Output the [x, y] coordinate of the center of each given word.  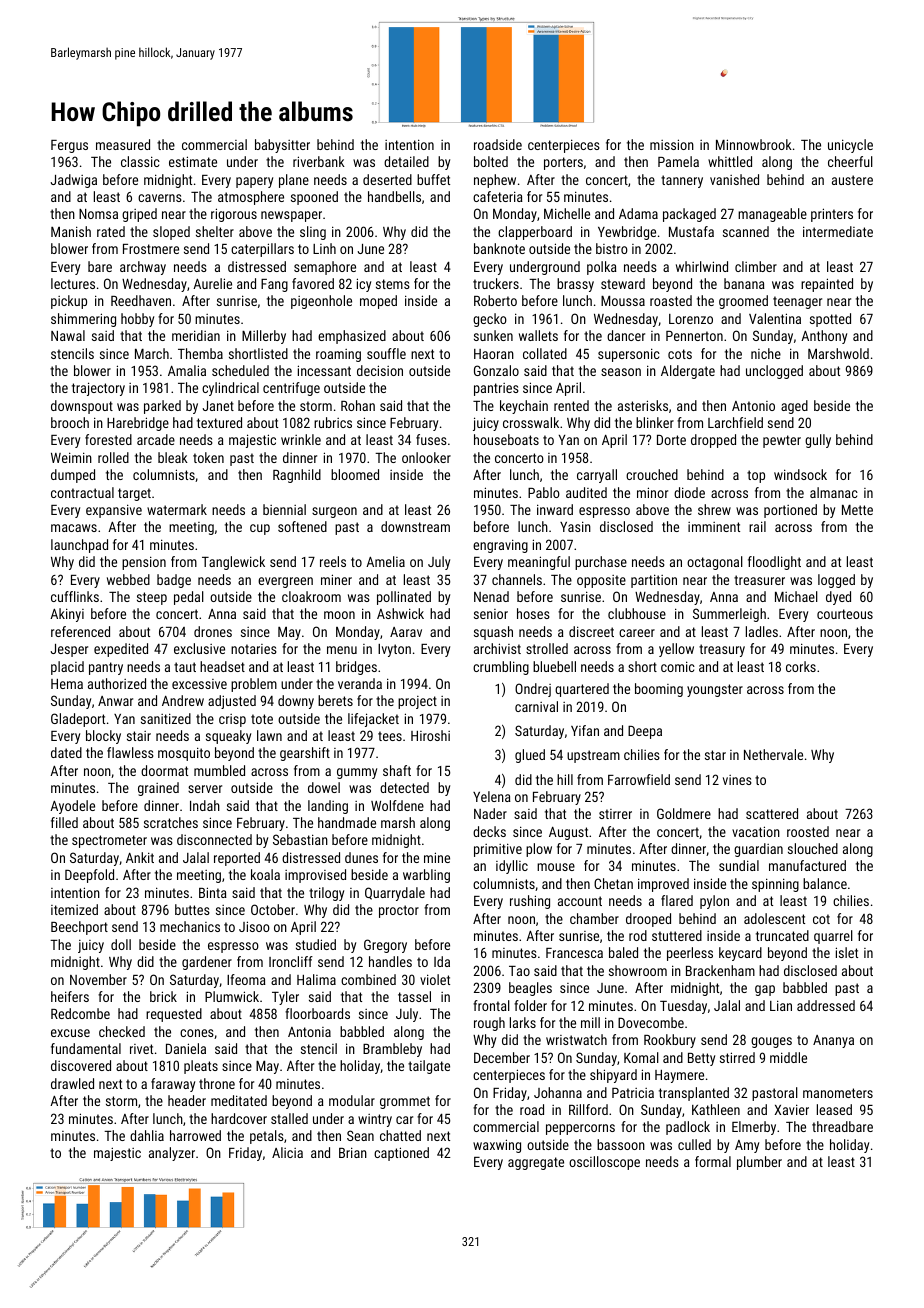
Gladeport [78, 720]
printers [832, 215]
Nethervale [773, 754]
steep [152, 598]
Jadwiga [73, 181]
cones [197, 1033]
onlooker [426, 457]
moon [339, 615]
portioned [790, 511]
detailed [406, 161]
